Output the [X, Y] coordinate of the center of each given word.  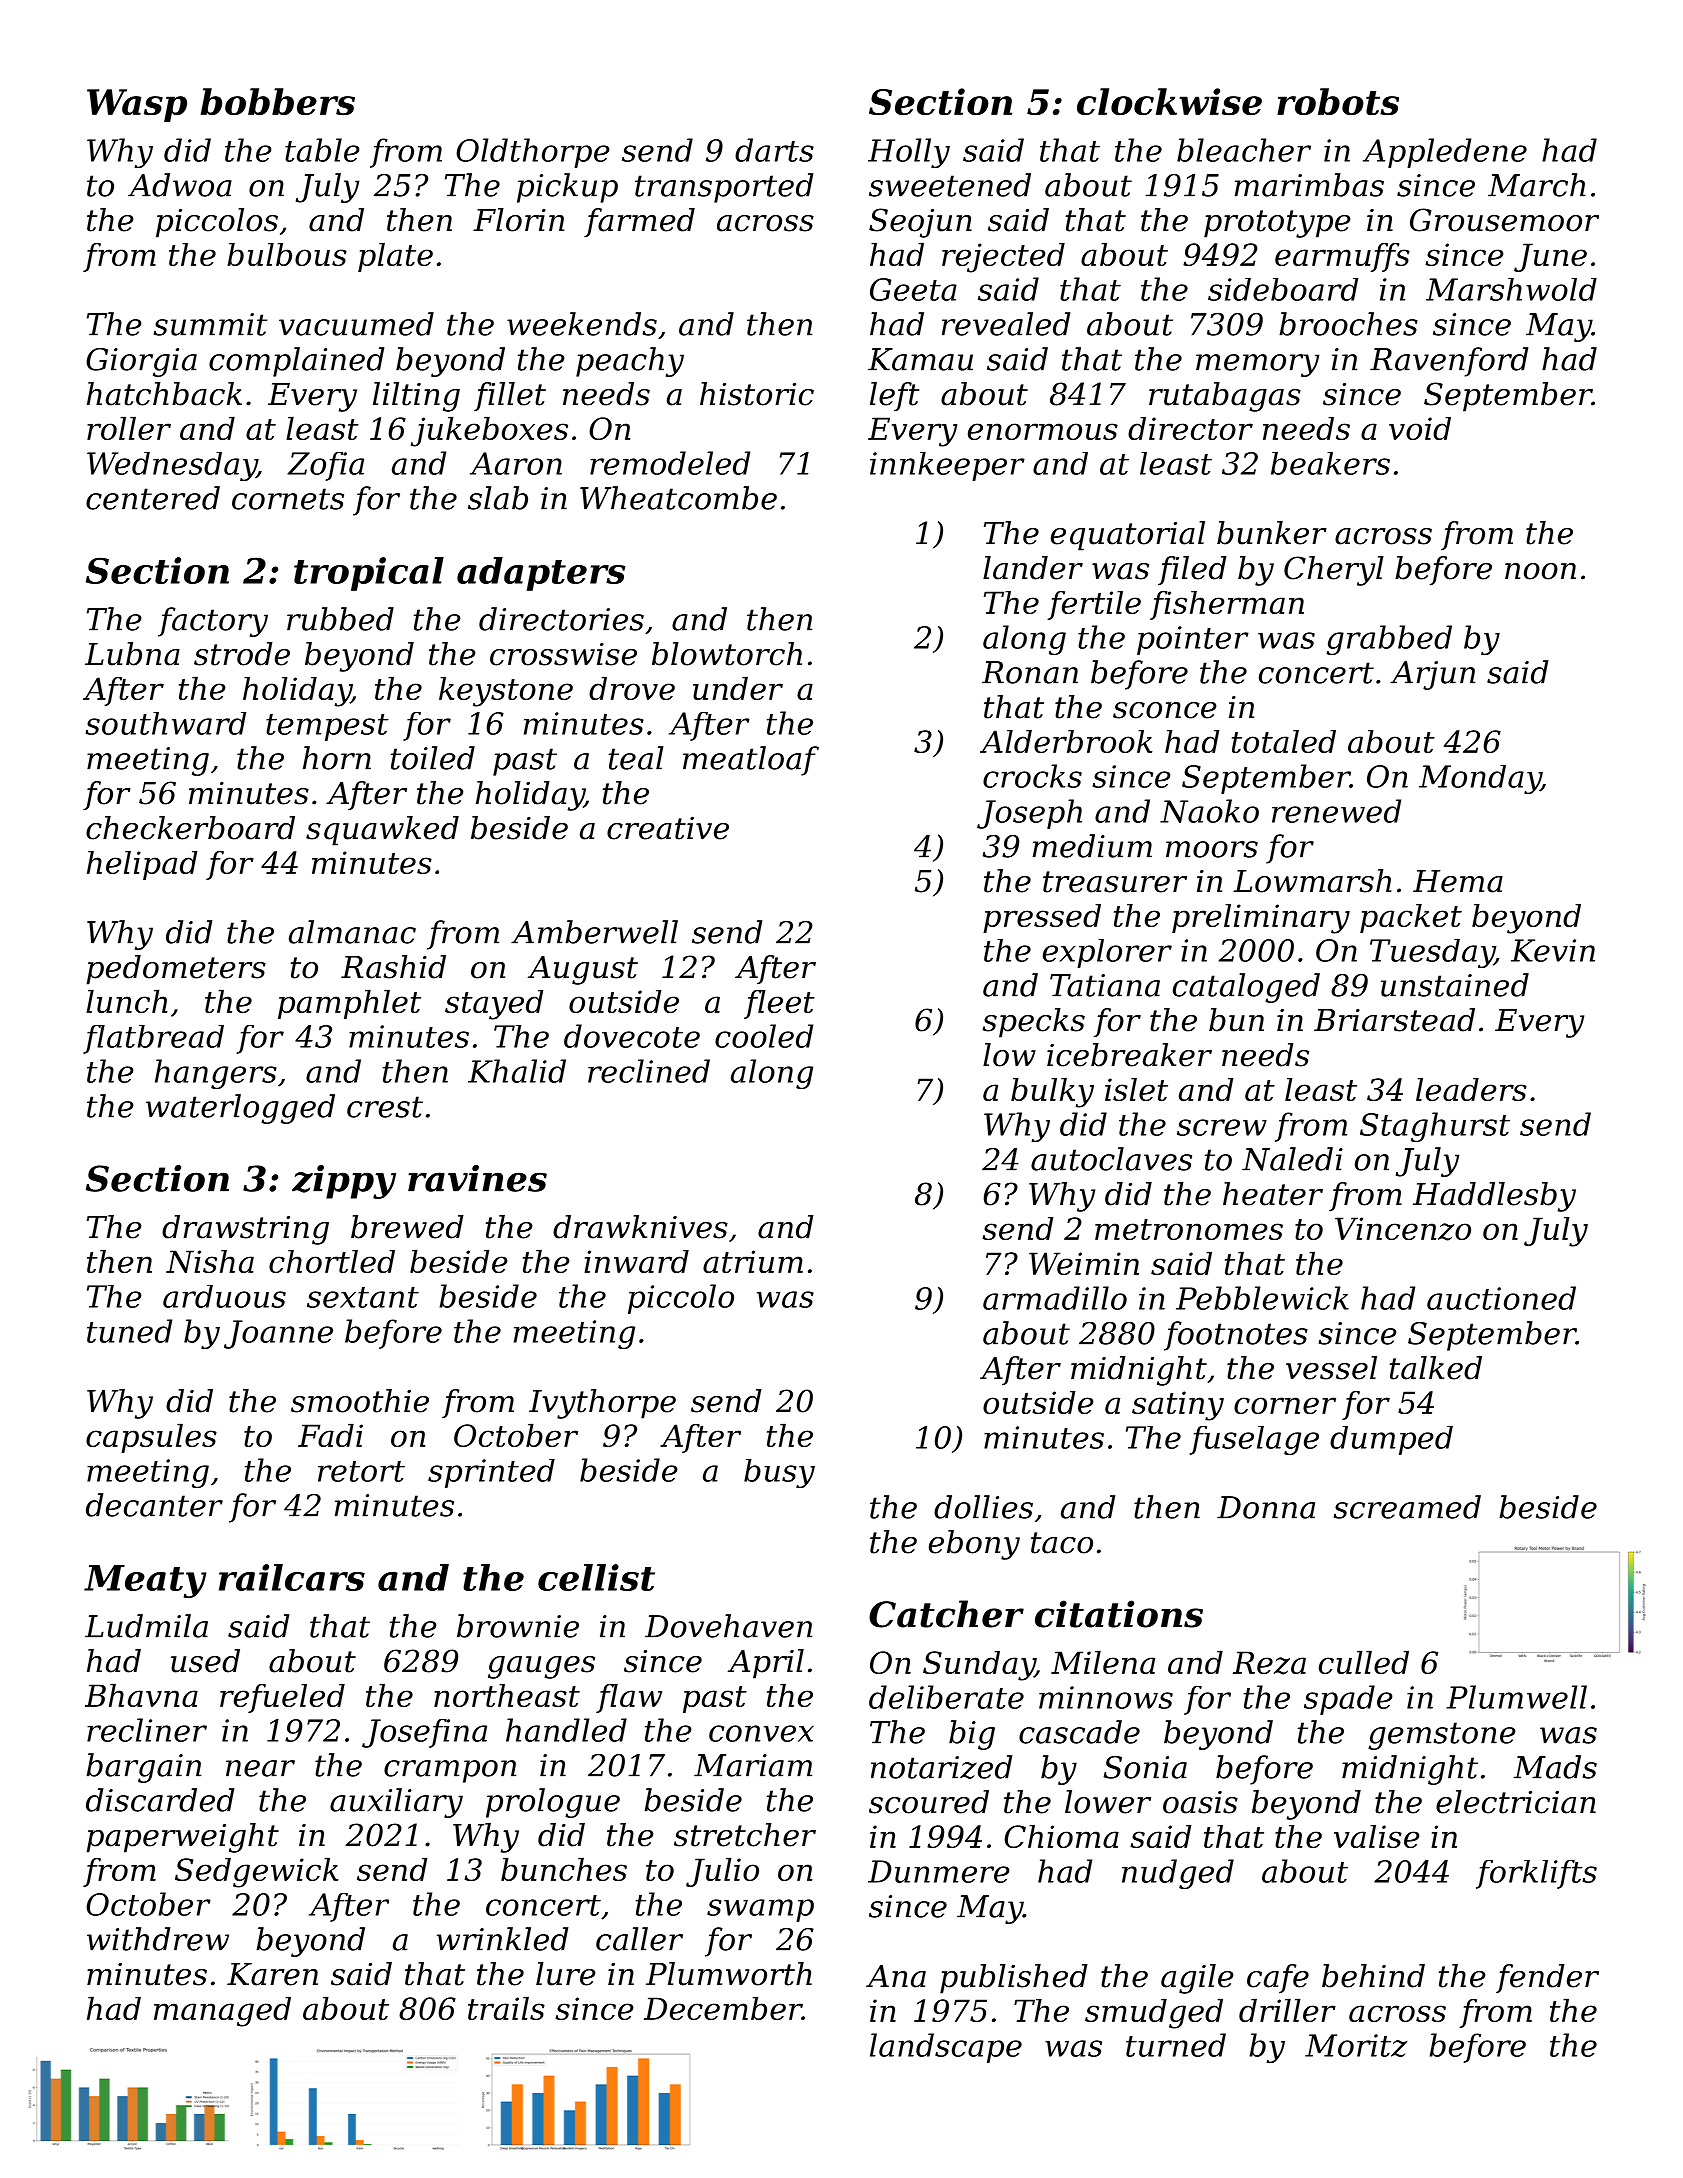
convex [761, 1733]
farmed [639, 222]
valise [1377, 1836]
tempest [327, 727]
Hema [1458, 881]
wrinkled [502, 1939]
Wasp [137, 105]
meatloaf [751, 761]
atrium [753, 1261]
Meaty [145, 1581]
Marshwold [1511, 289]
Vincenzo [1403, 1229]
